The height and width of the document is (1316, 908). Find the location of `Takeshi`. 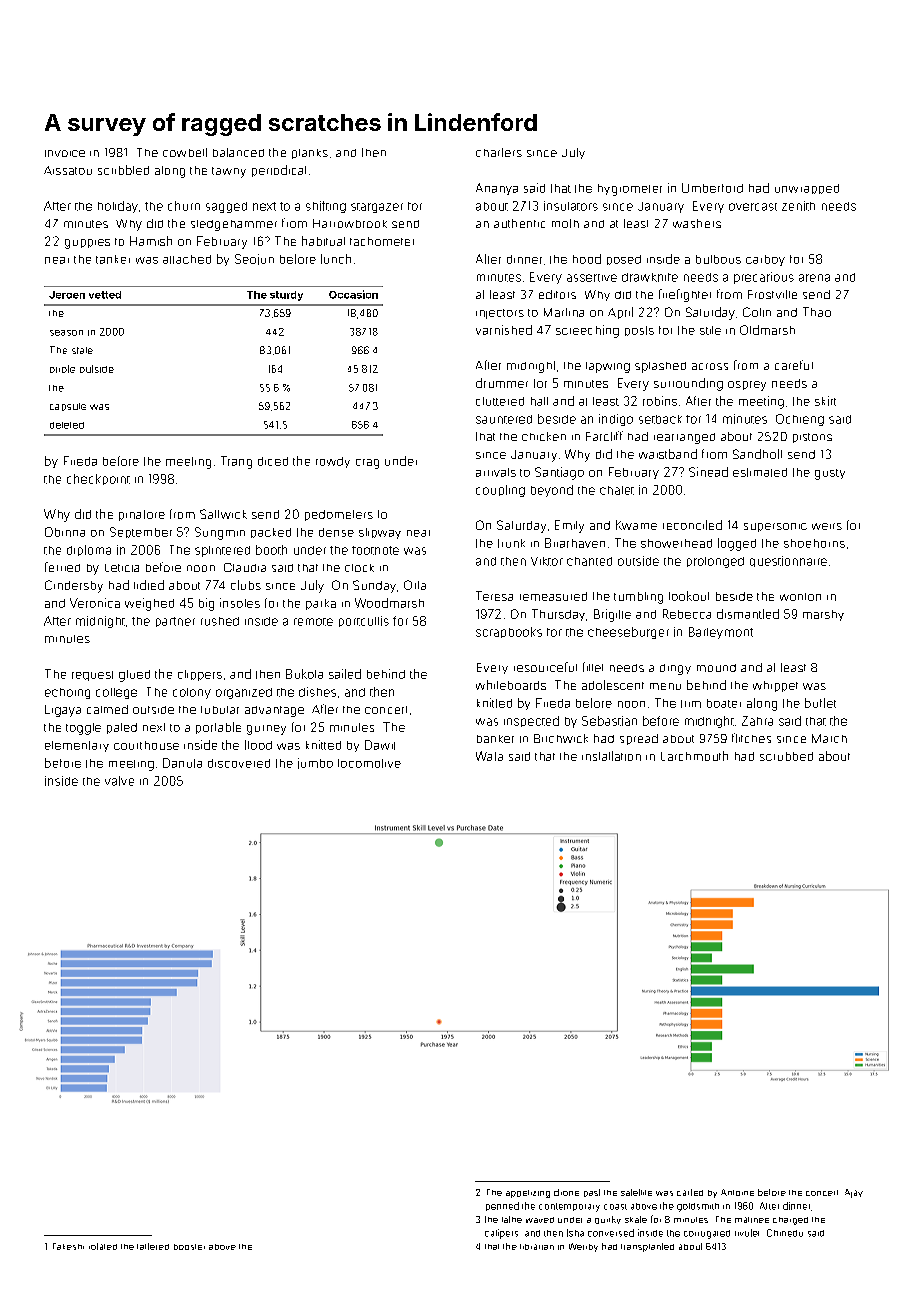

Takeshi is located at coordinates (68, 1246).
